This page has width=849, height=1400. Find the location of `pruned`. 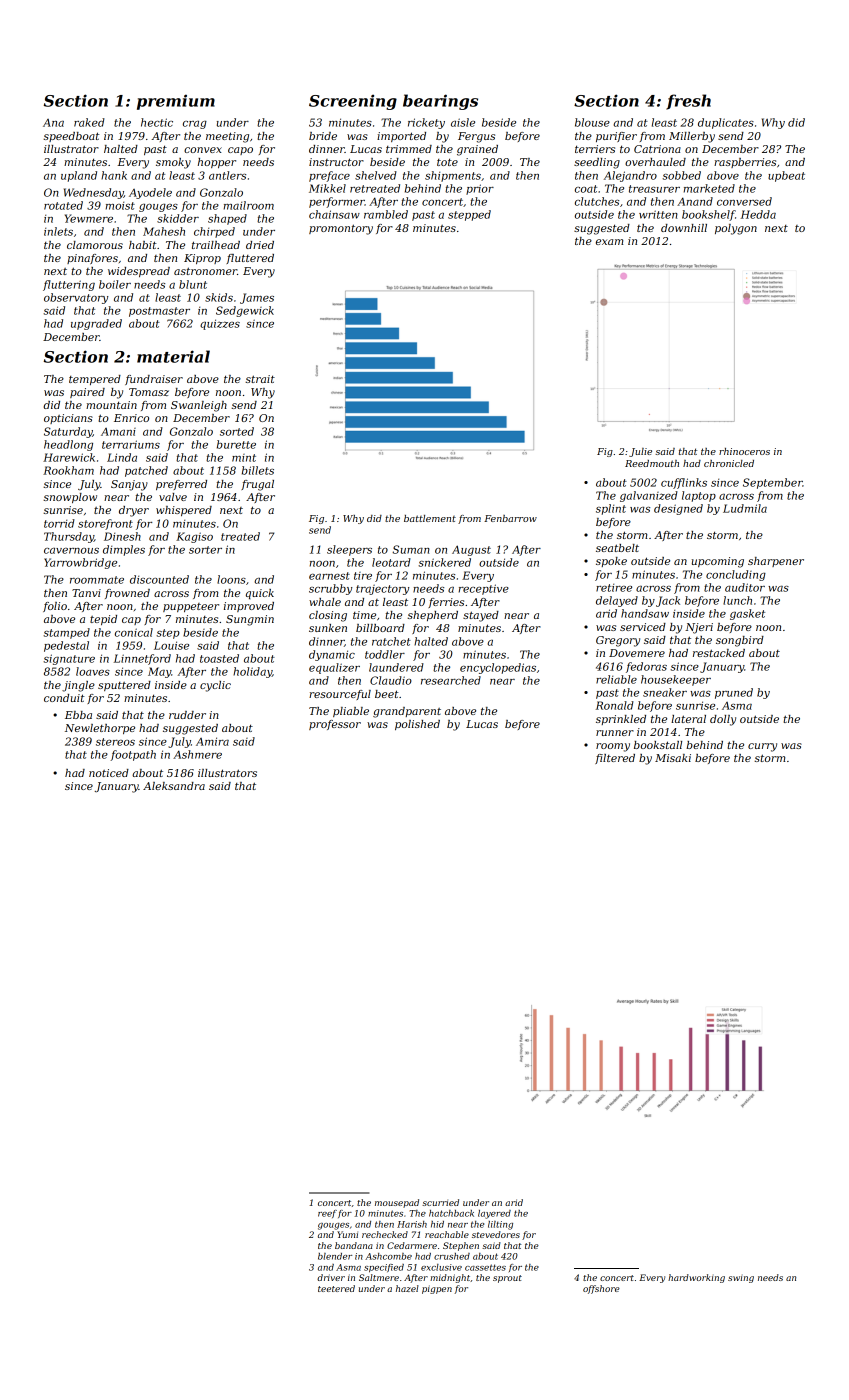

pruned is located at coordinates (734, 693).
